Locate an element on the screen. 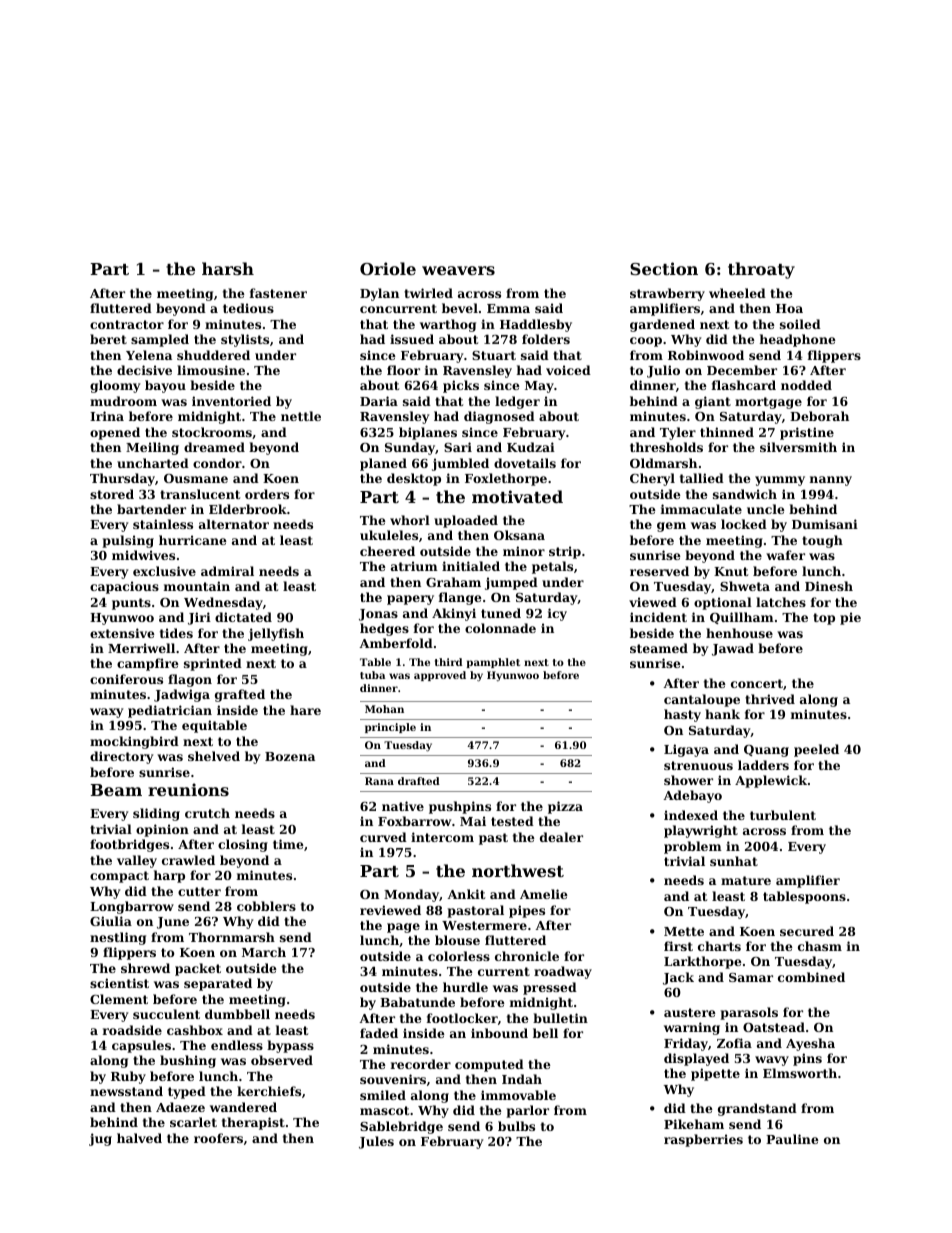  yummy is located at coordinates (780, 481).
